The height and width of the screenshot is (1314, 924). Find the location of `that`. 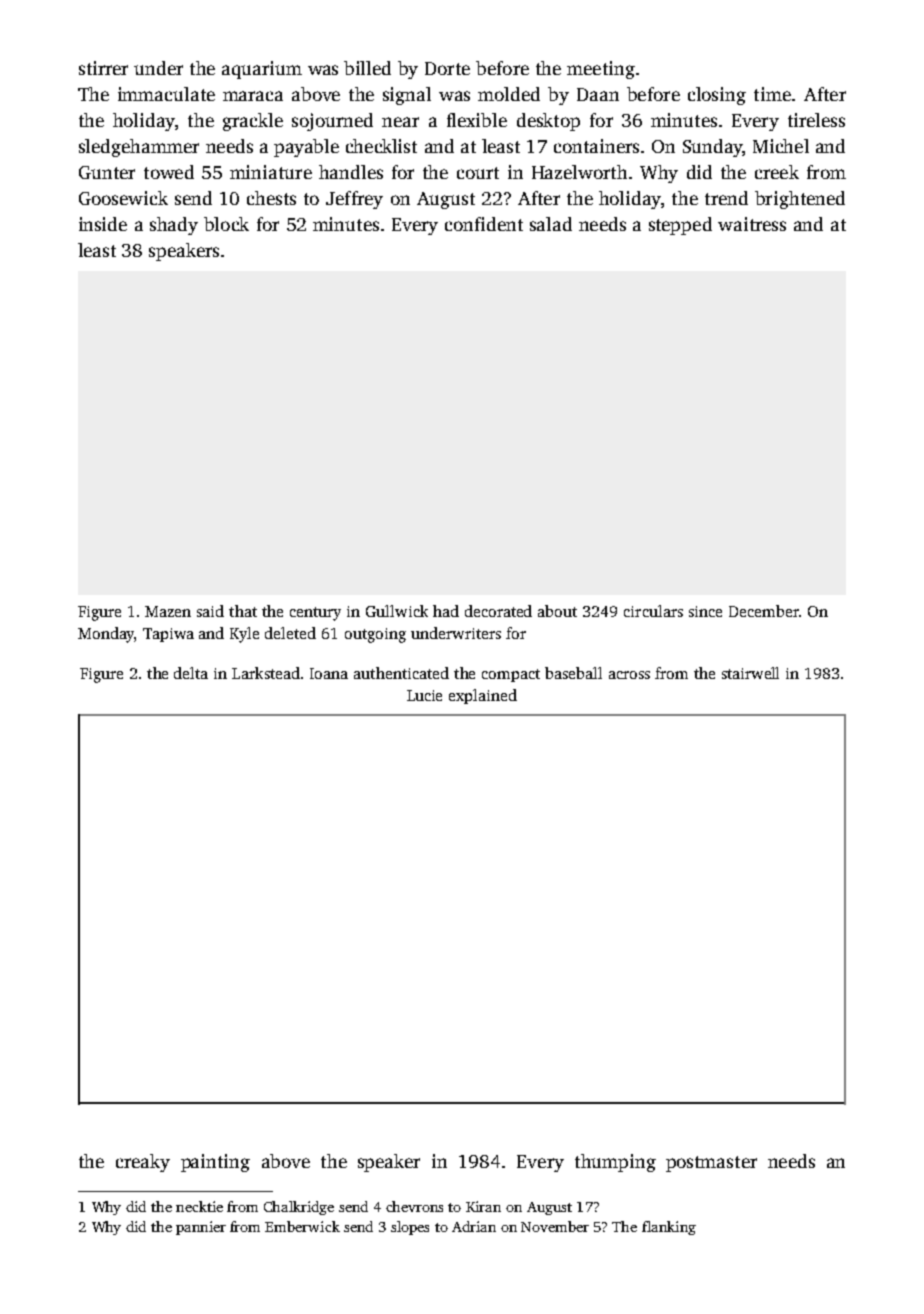

that is located at coordinates (243, 611).
